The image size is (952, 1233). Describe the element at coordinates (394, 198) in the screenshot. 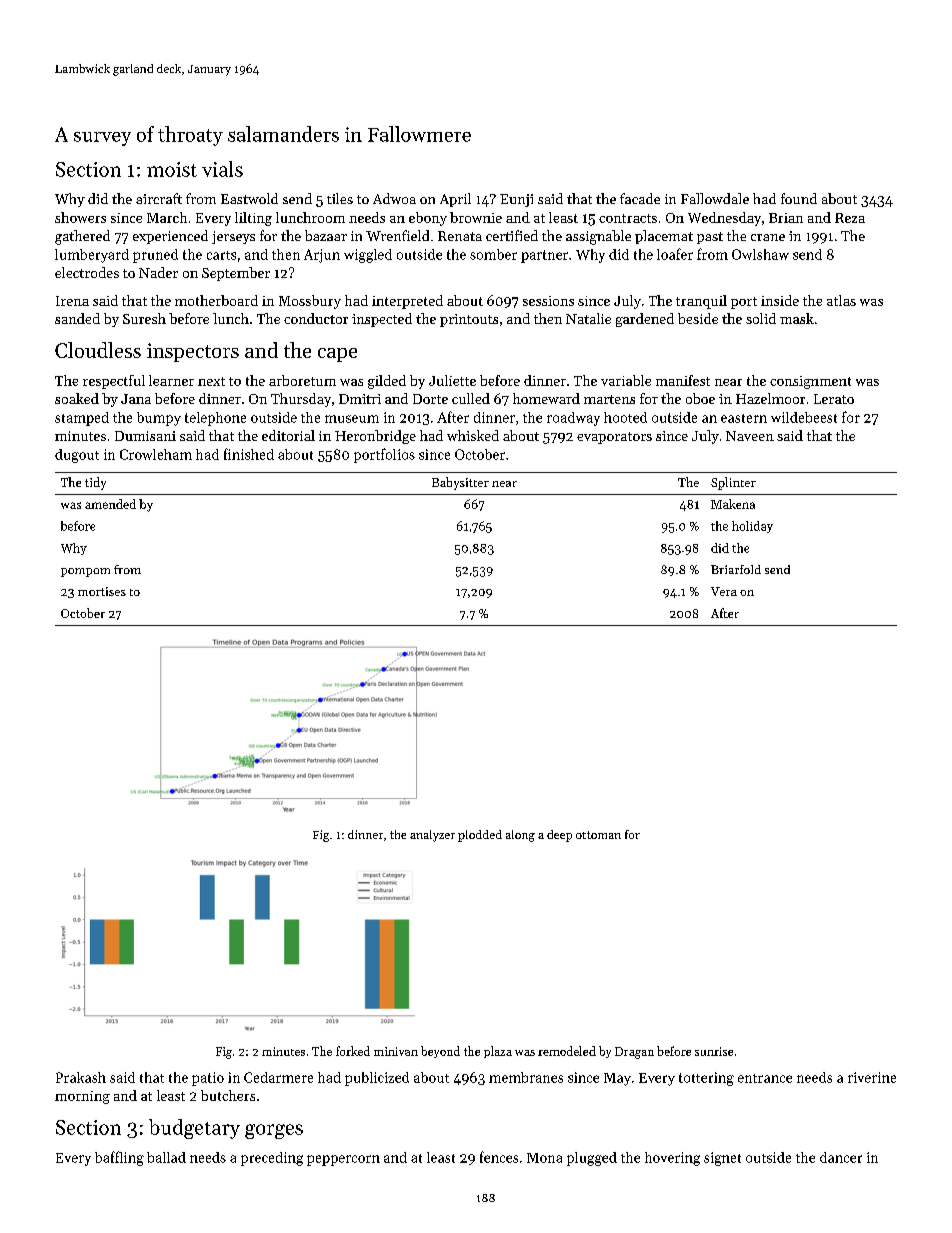

I see `Adwoa` at that location.
